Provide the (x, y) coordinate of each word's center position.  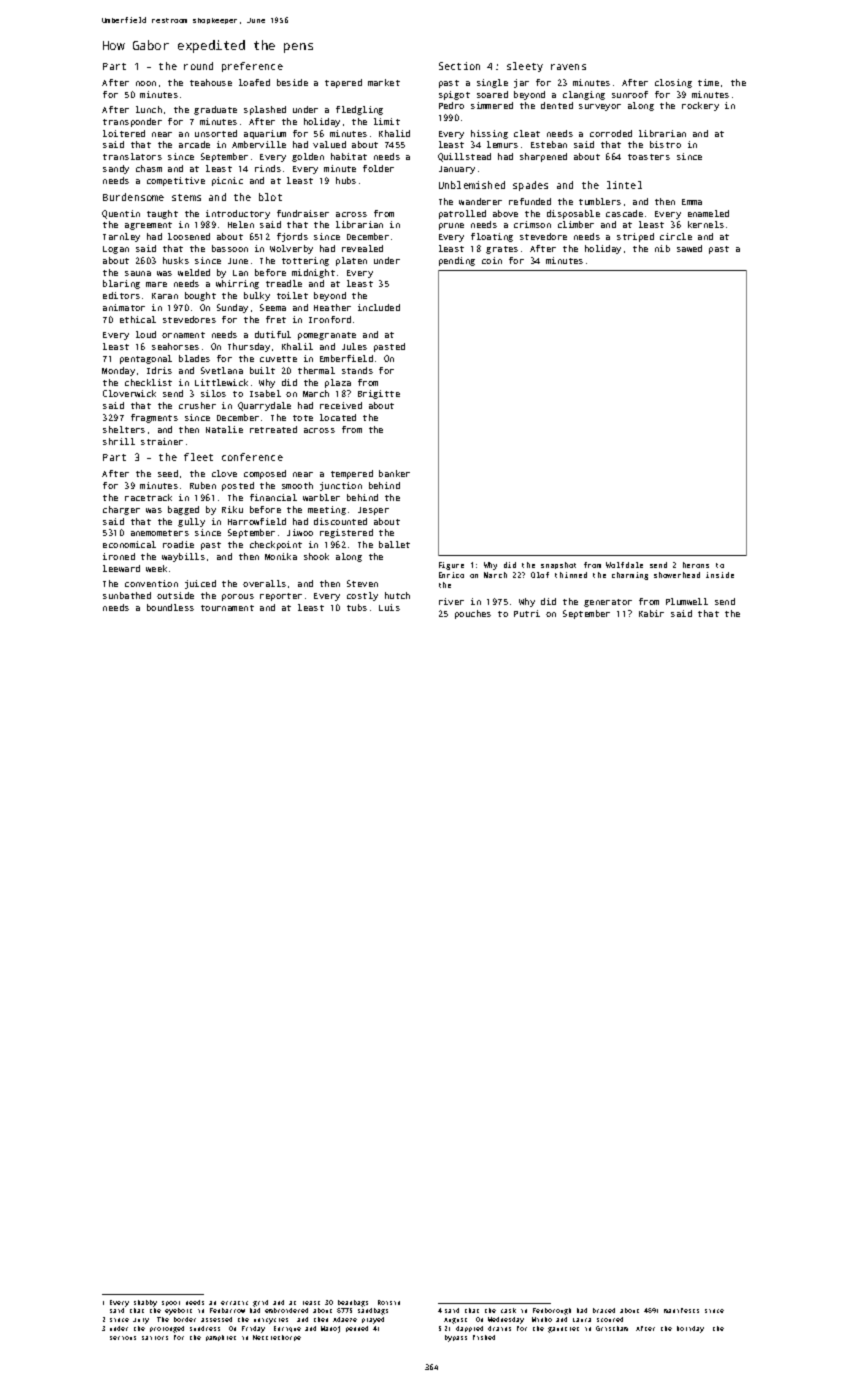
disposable (573, 214)
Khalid (394, 133)
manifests (681, 1310)
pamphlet (221, 1338)
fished (484, 1337)
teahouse (211, 82)
